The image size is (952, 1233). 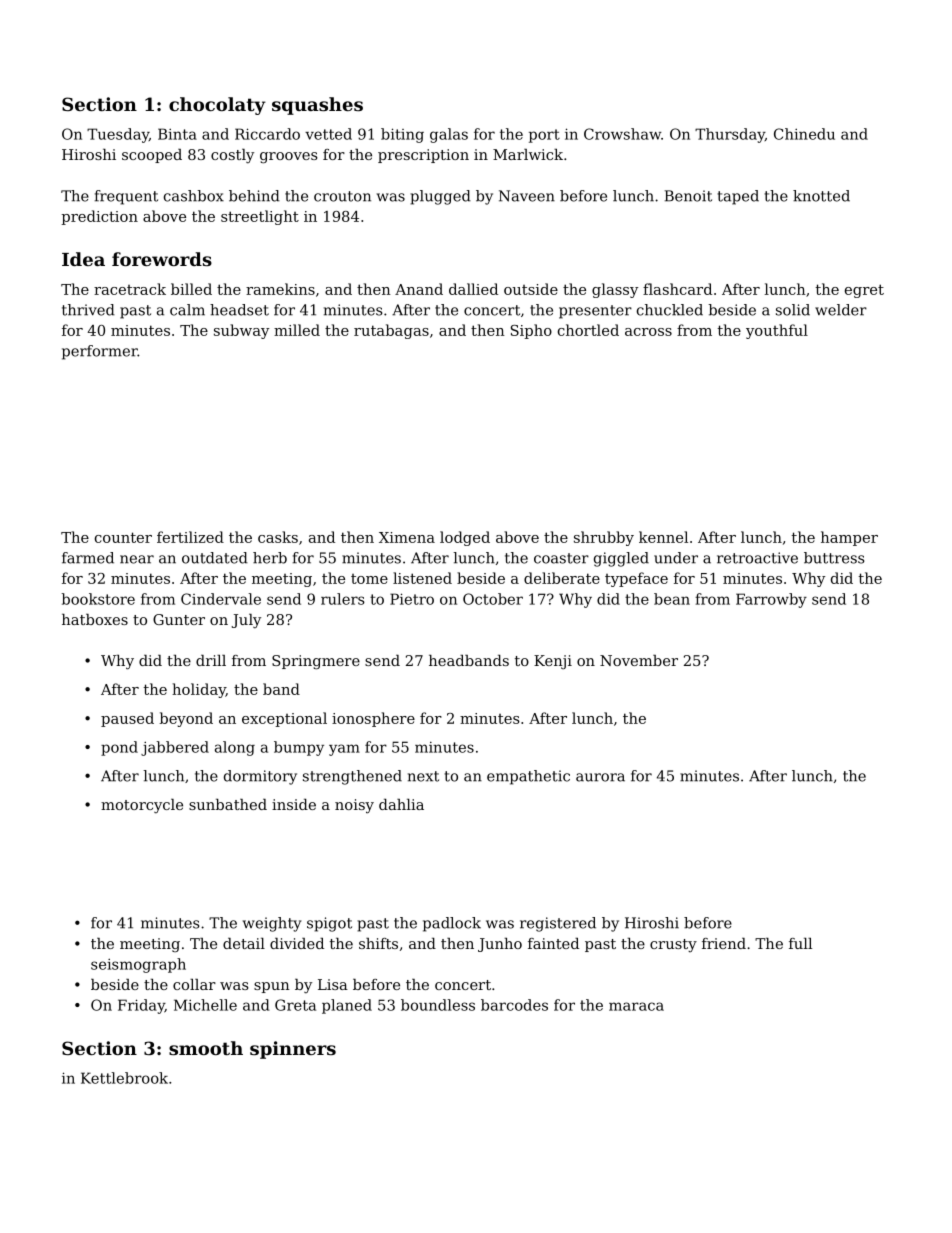 What do you see at coordinates (100, 352) in the image?
I see `performer` at bounding box center [100, 352].
